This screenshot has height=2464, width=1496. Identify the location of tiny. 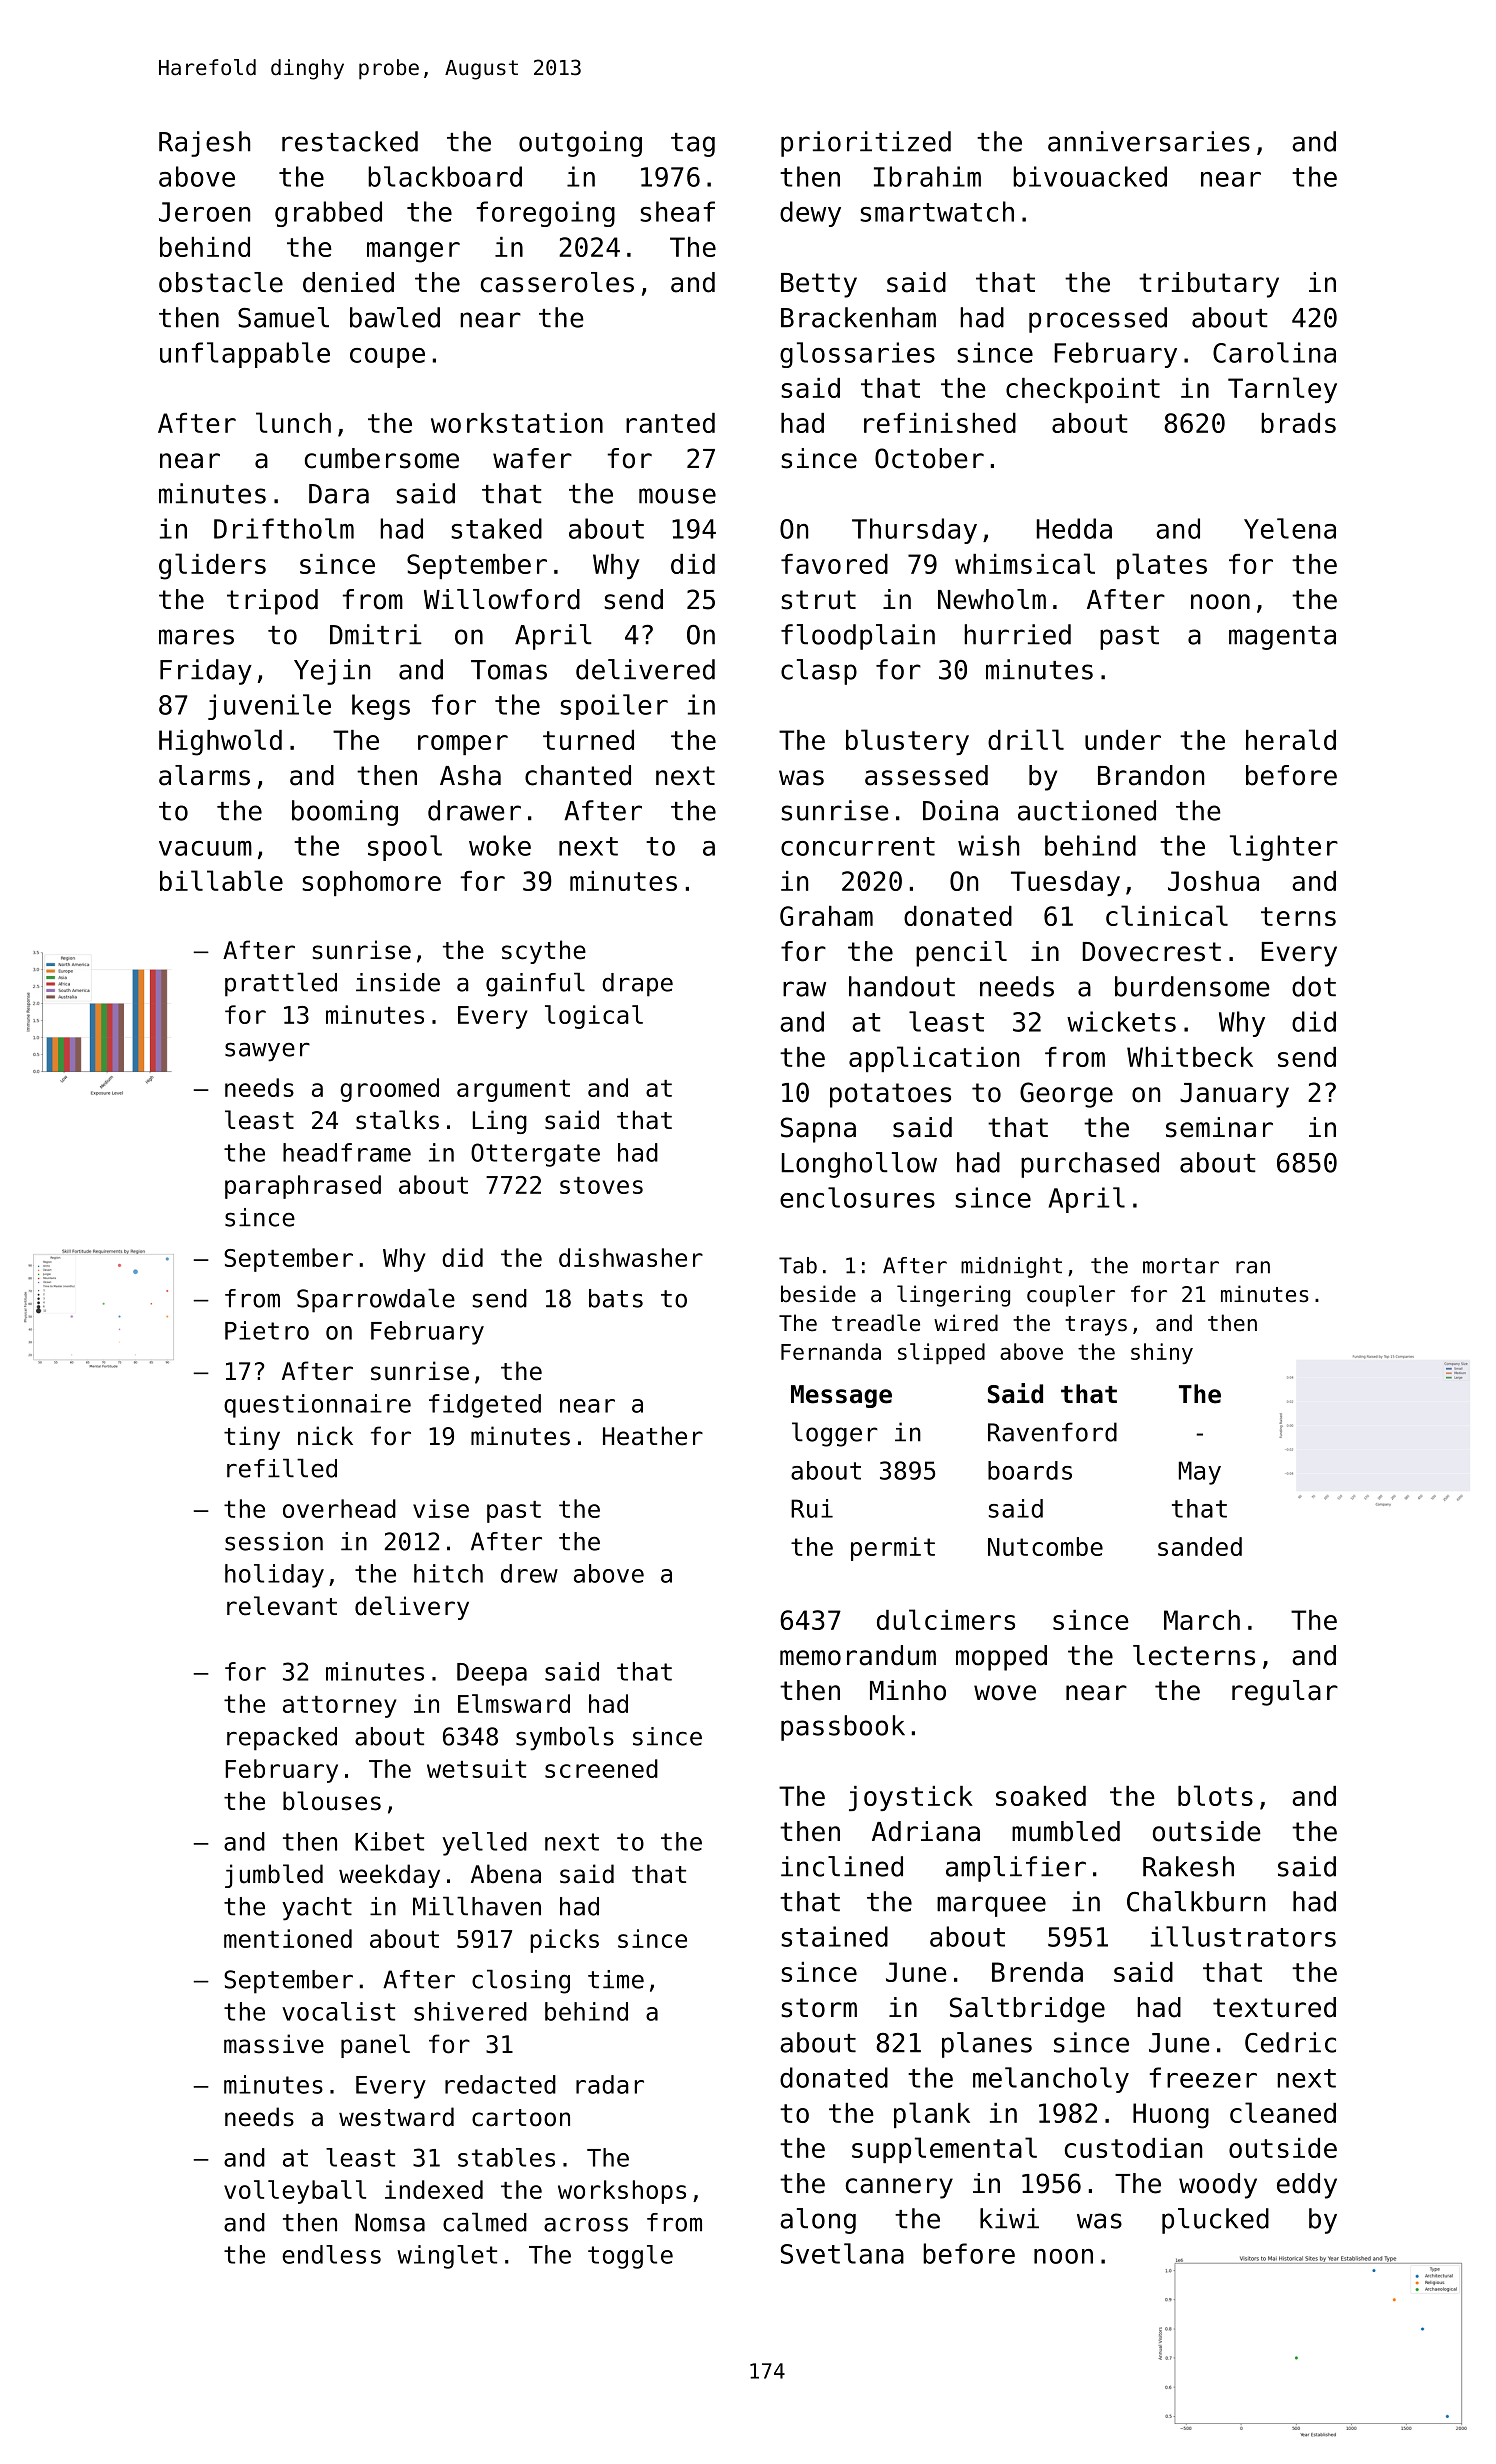
(252, 1438).
